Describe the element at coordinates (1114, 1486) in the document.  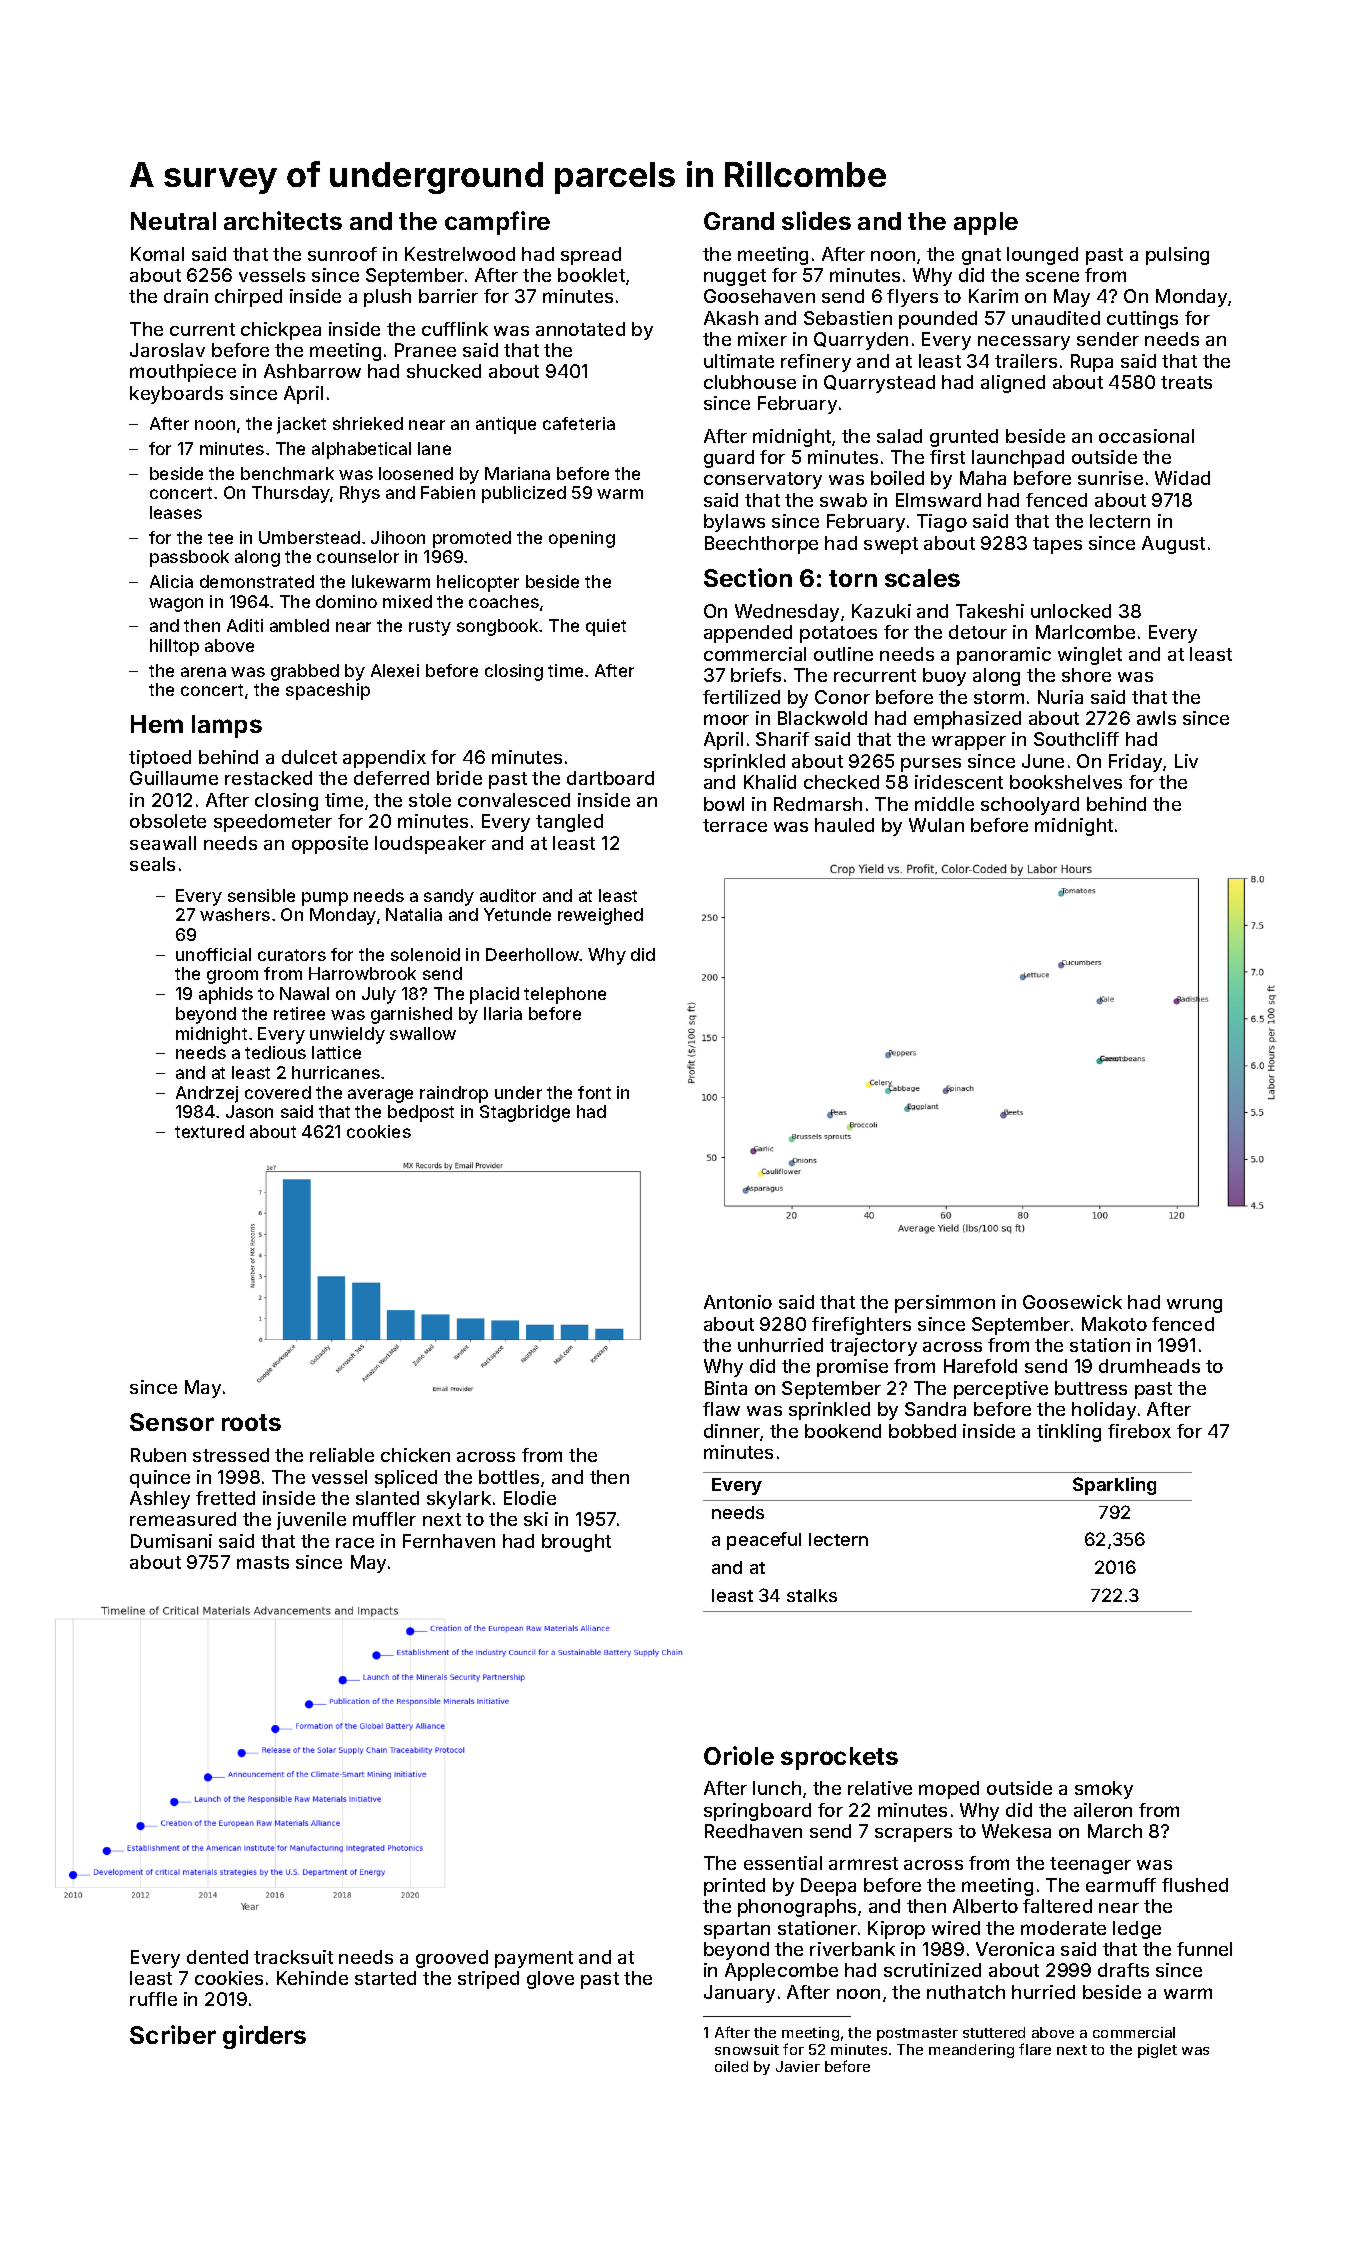
I see `Sparkling` at that location.
